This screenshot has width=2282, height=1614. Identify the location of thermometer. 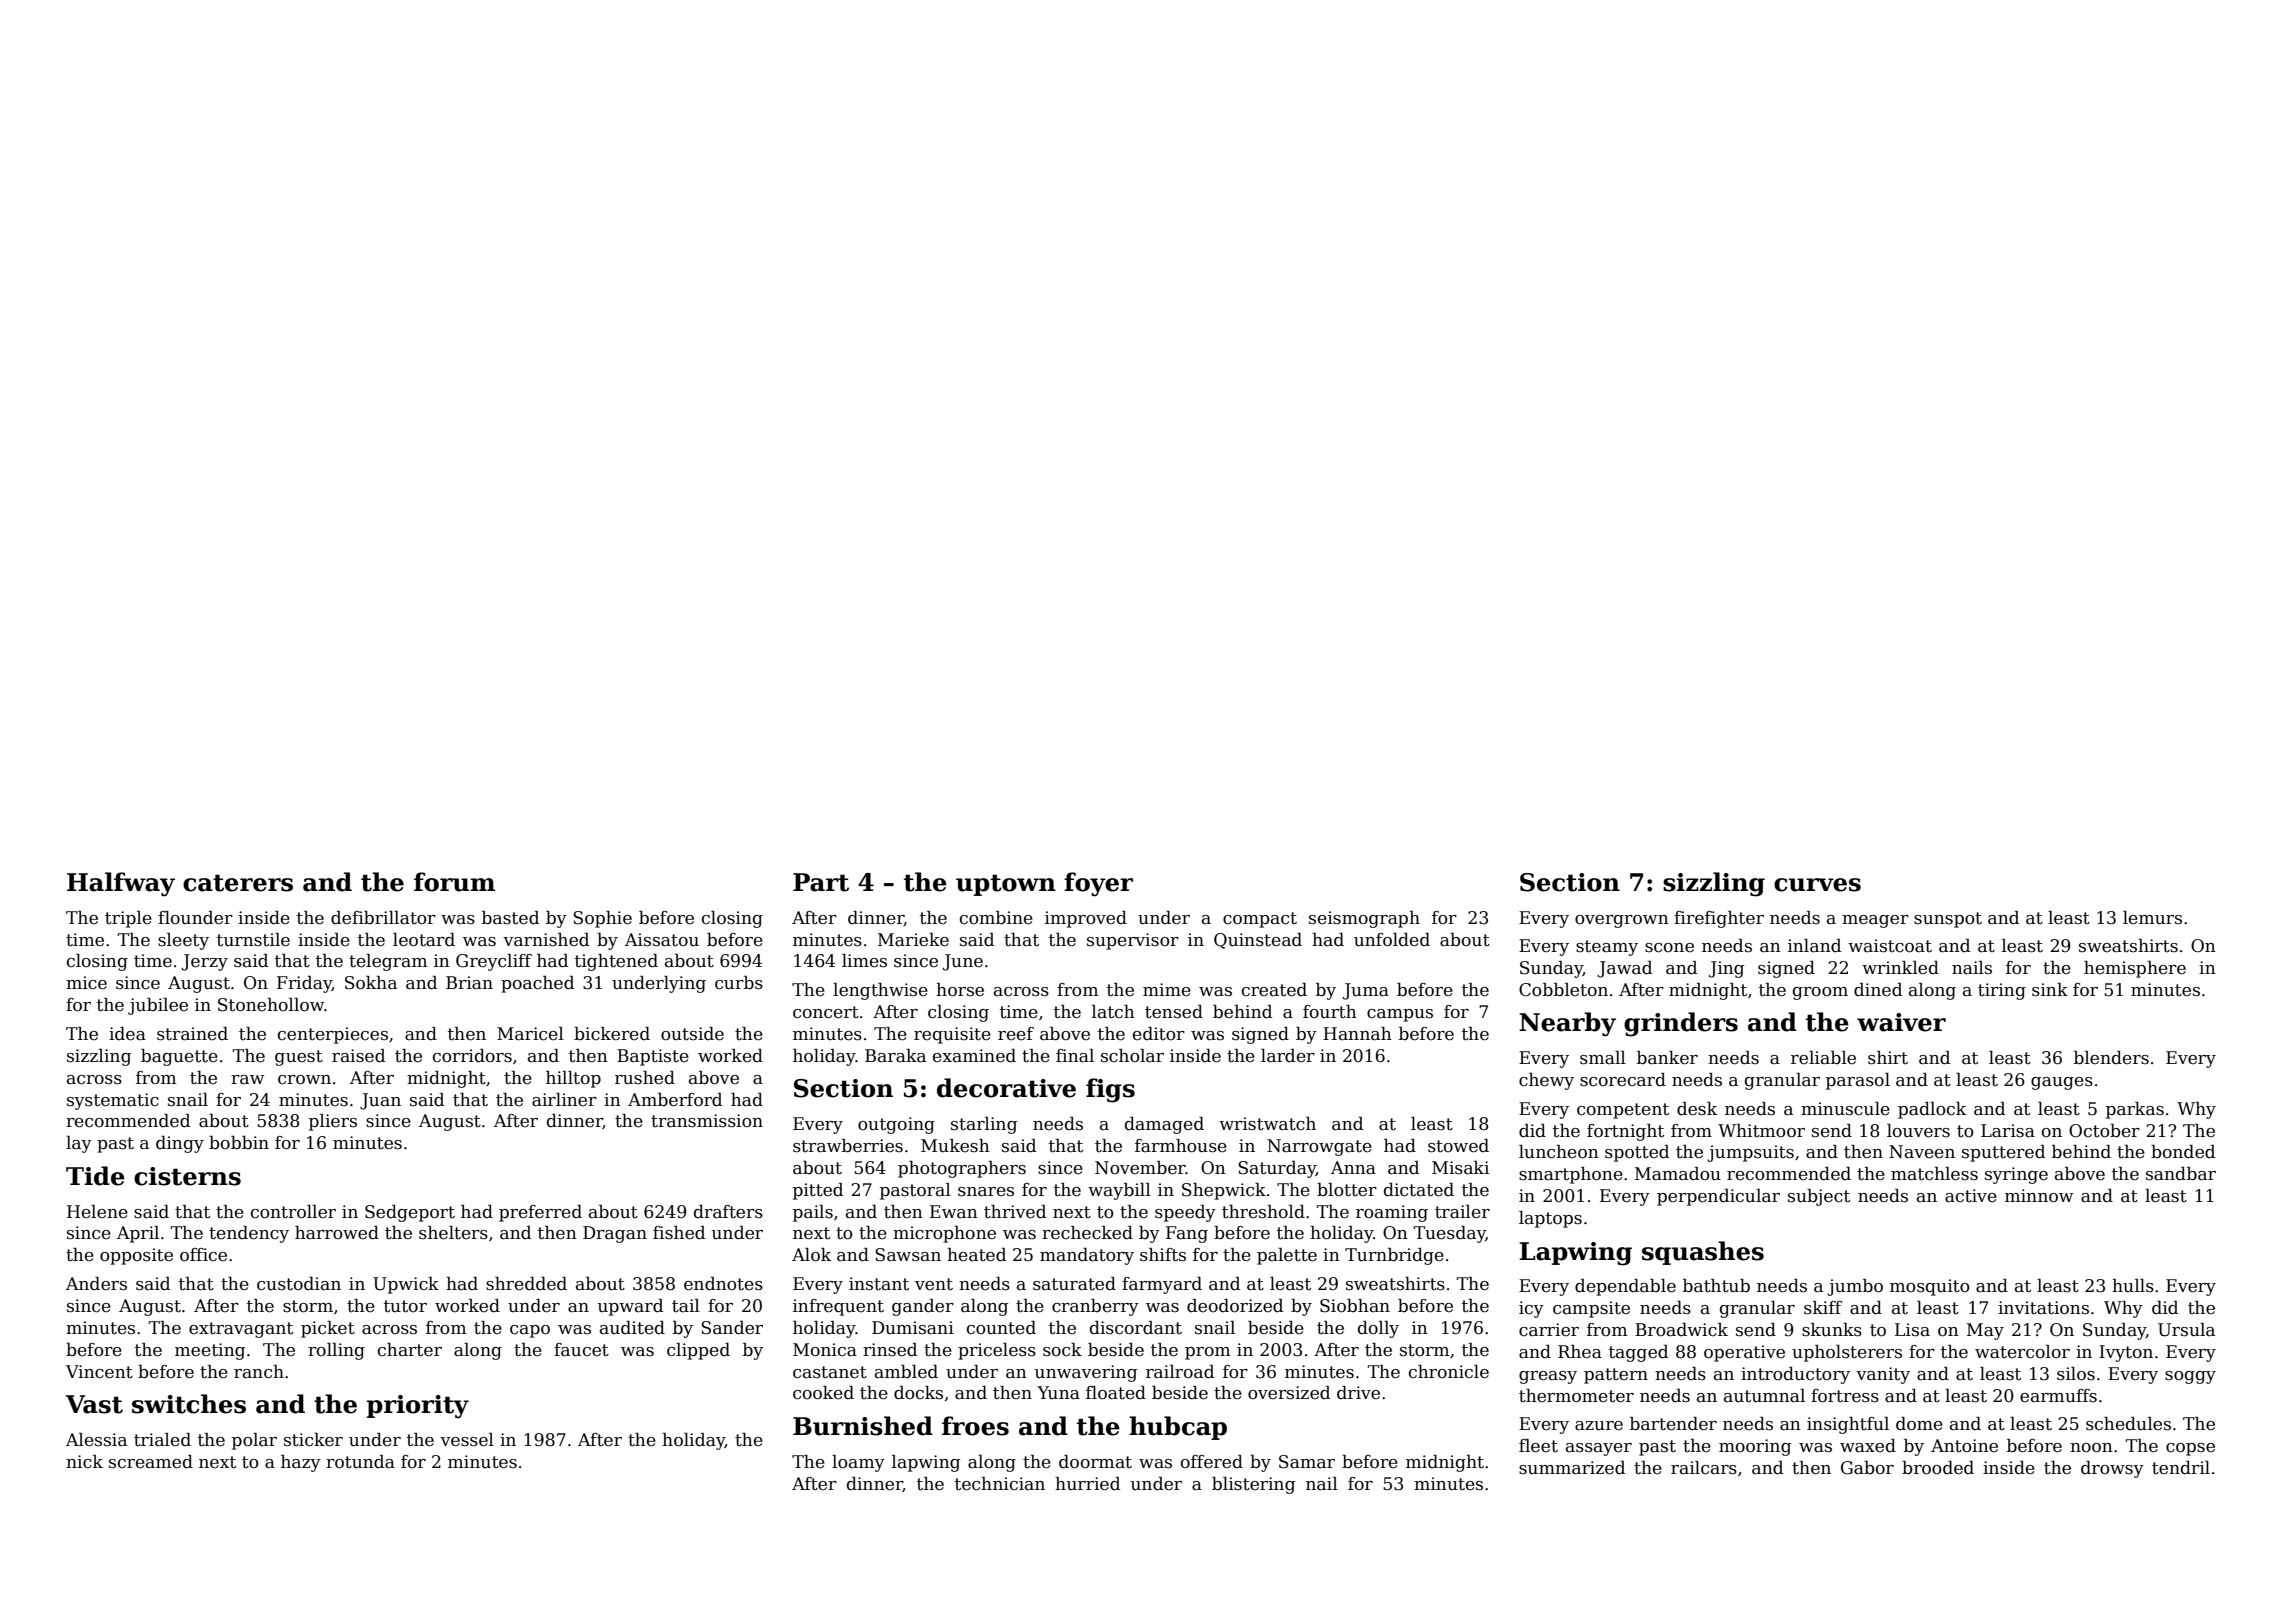
(1576, 1396).
